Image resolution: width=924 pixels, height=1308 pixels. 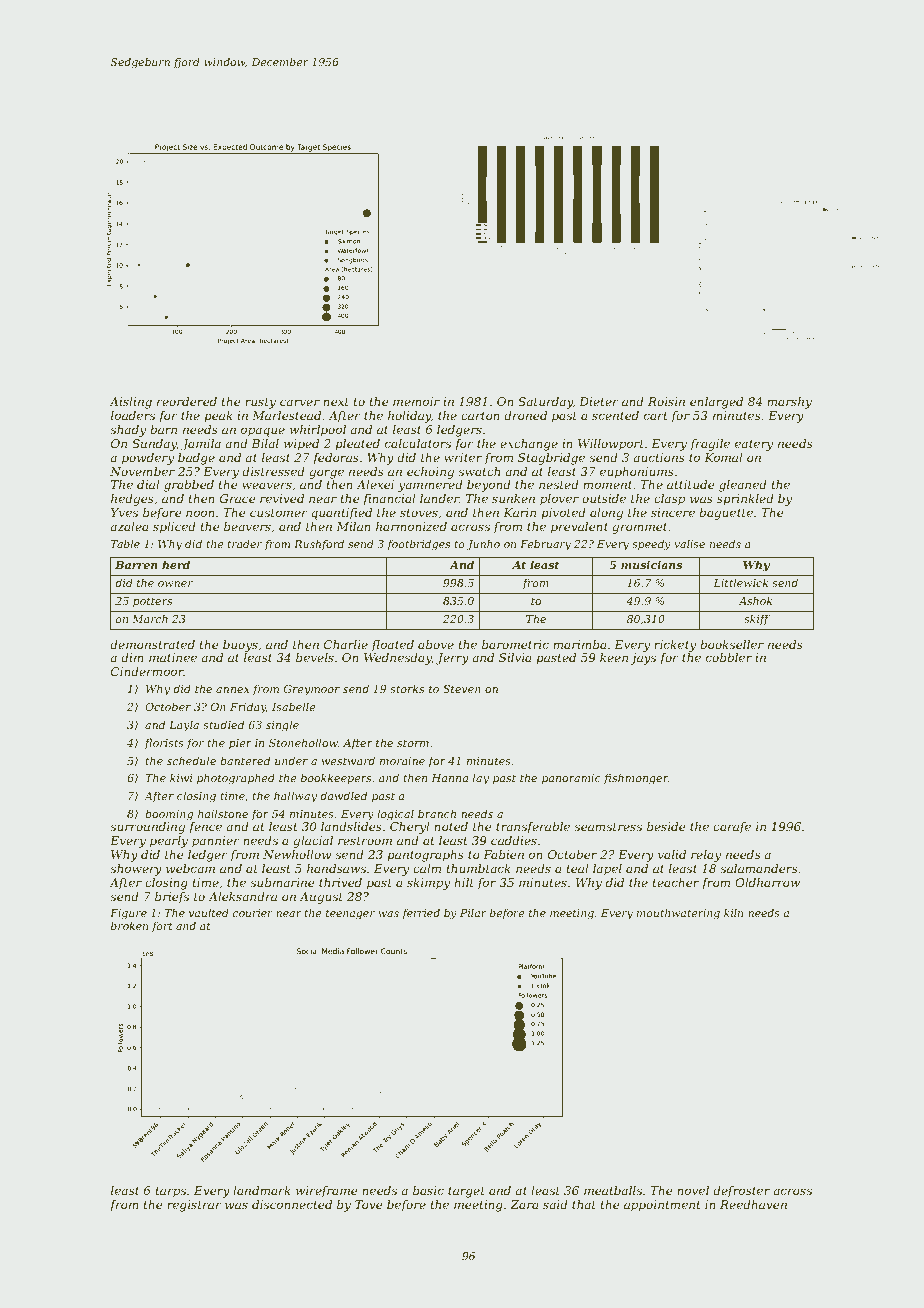 What do you see at coordinates (428, 1190) in the page?
I see `basic` at bounding box center [428, 1190].
